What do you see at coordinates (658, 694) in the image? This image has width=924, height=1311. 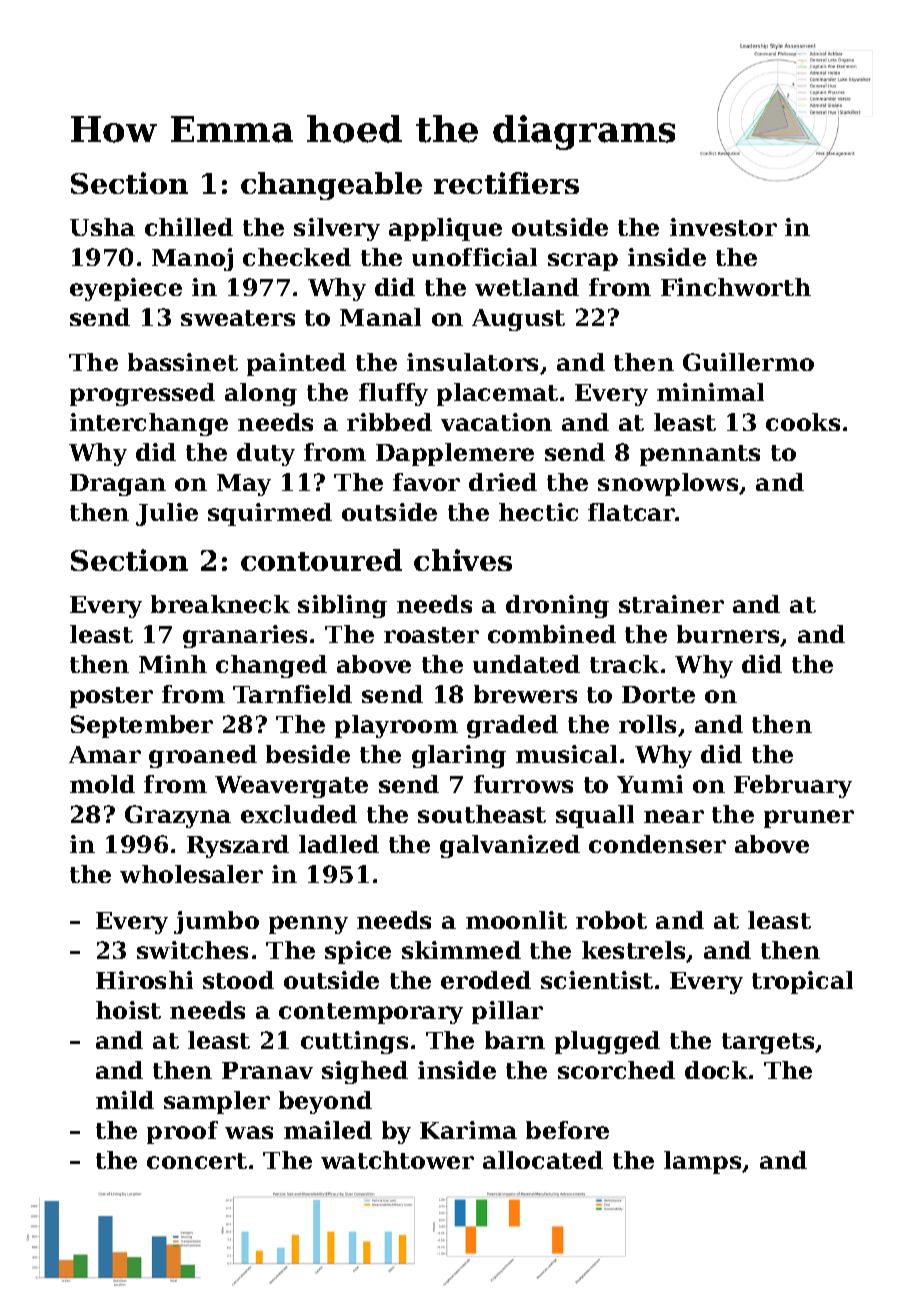 I see `Dorte` at bounding box center [658, 694].
